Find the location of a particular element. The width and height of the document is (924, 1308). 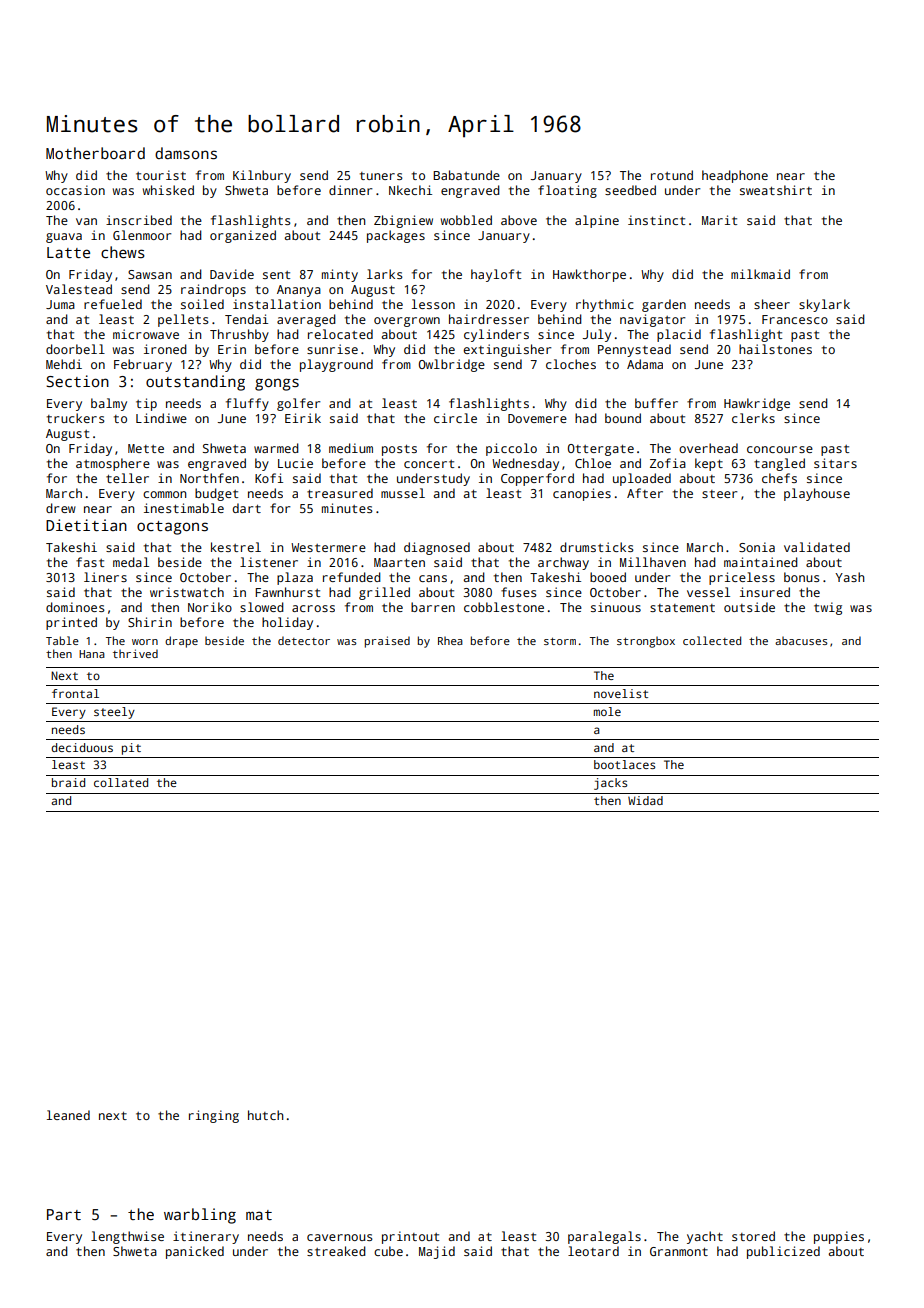

cavernous is located at coordinates (340, 1237).
